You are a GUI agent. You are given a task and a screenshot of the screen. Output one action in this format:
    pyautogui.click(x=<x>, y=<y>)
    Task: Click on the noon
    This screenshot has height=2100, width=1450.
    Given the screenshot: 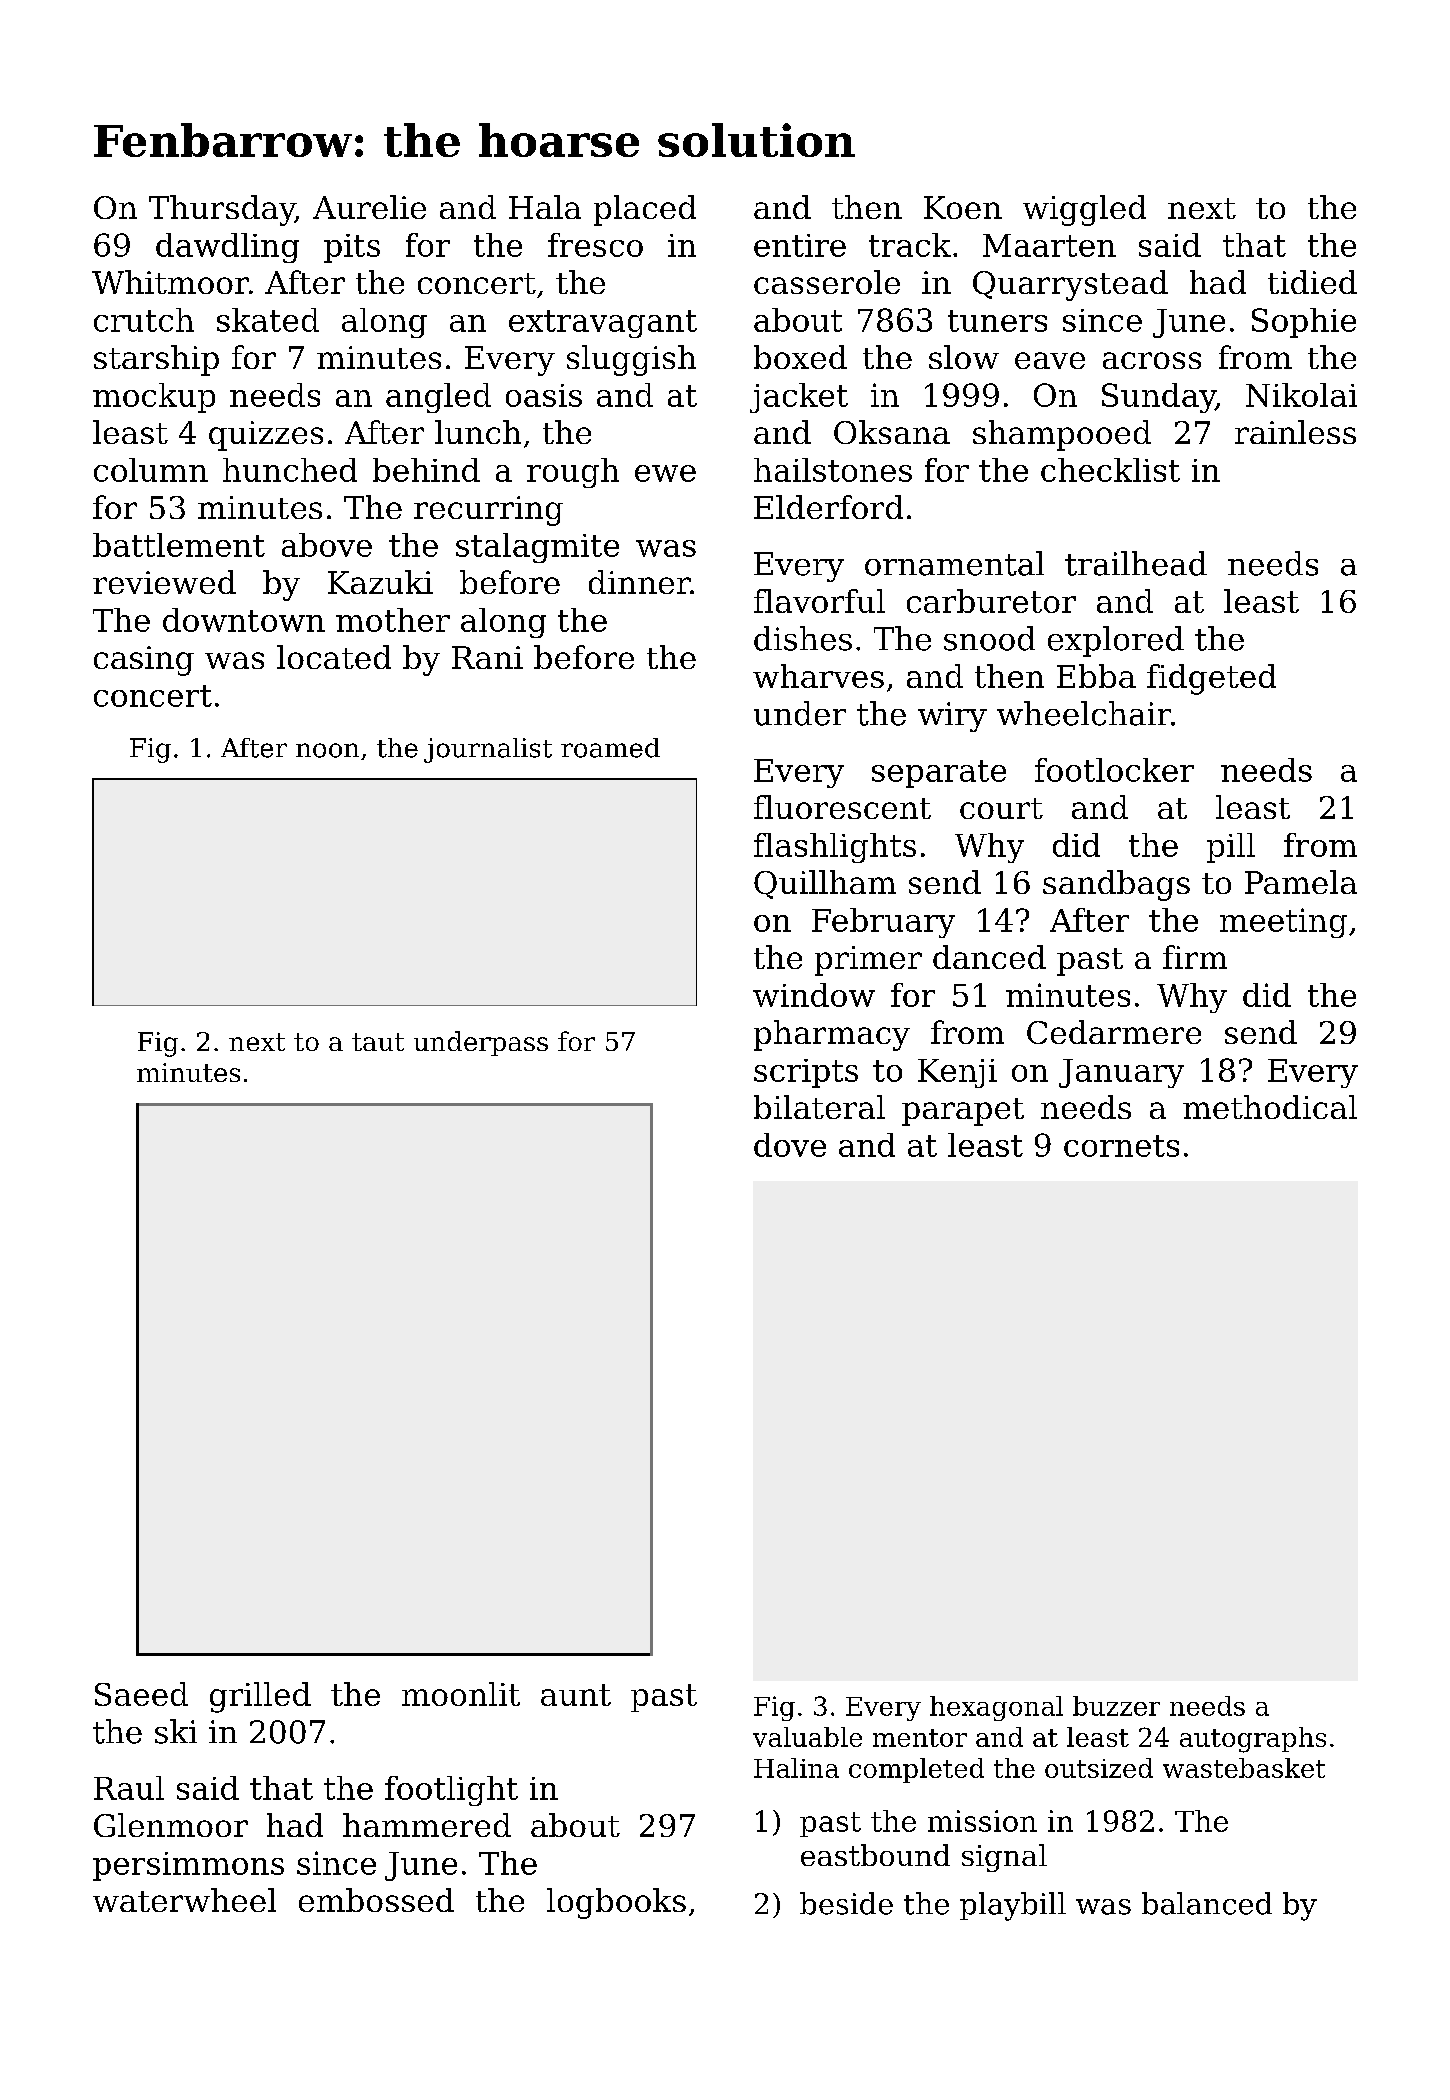 What is the action you would take?
    pyautogui.click(x=327, y=750)
